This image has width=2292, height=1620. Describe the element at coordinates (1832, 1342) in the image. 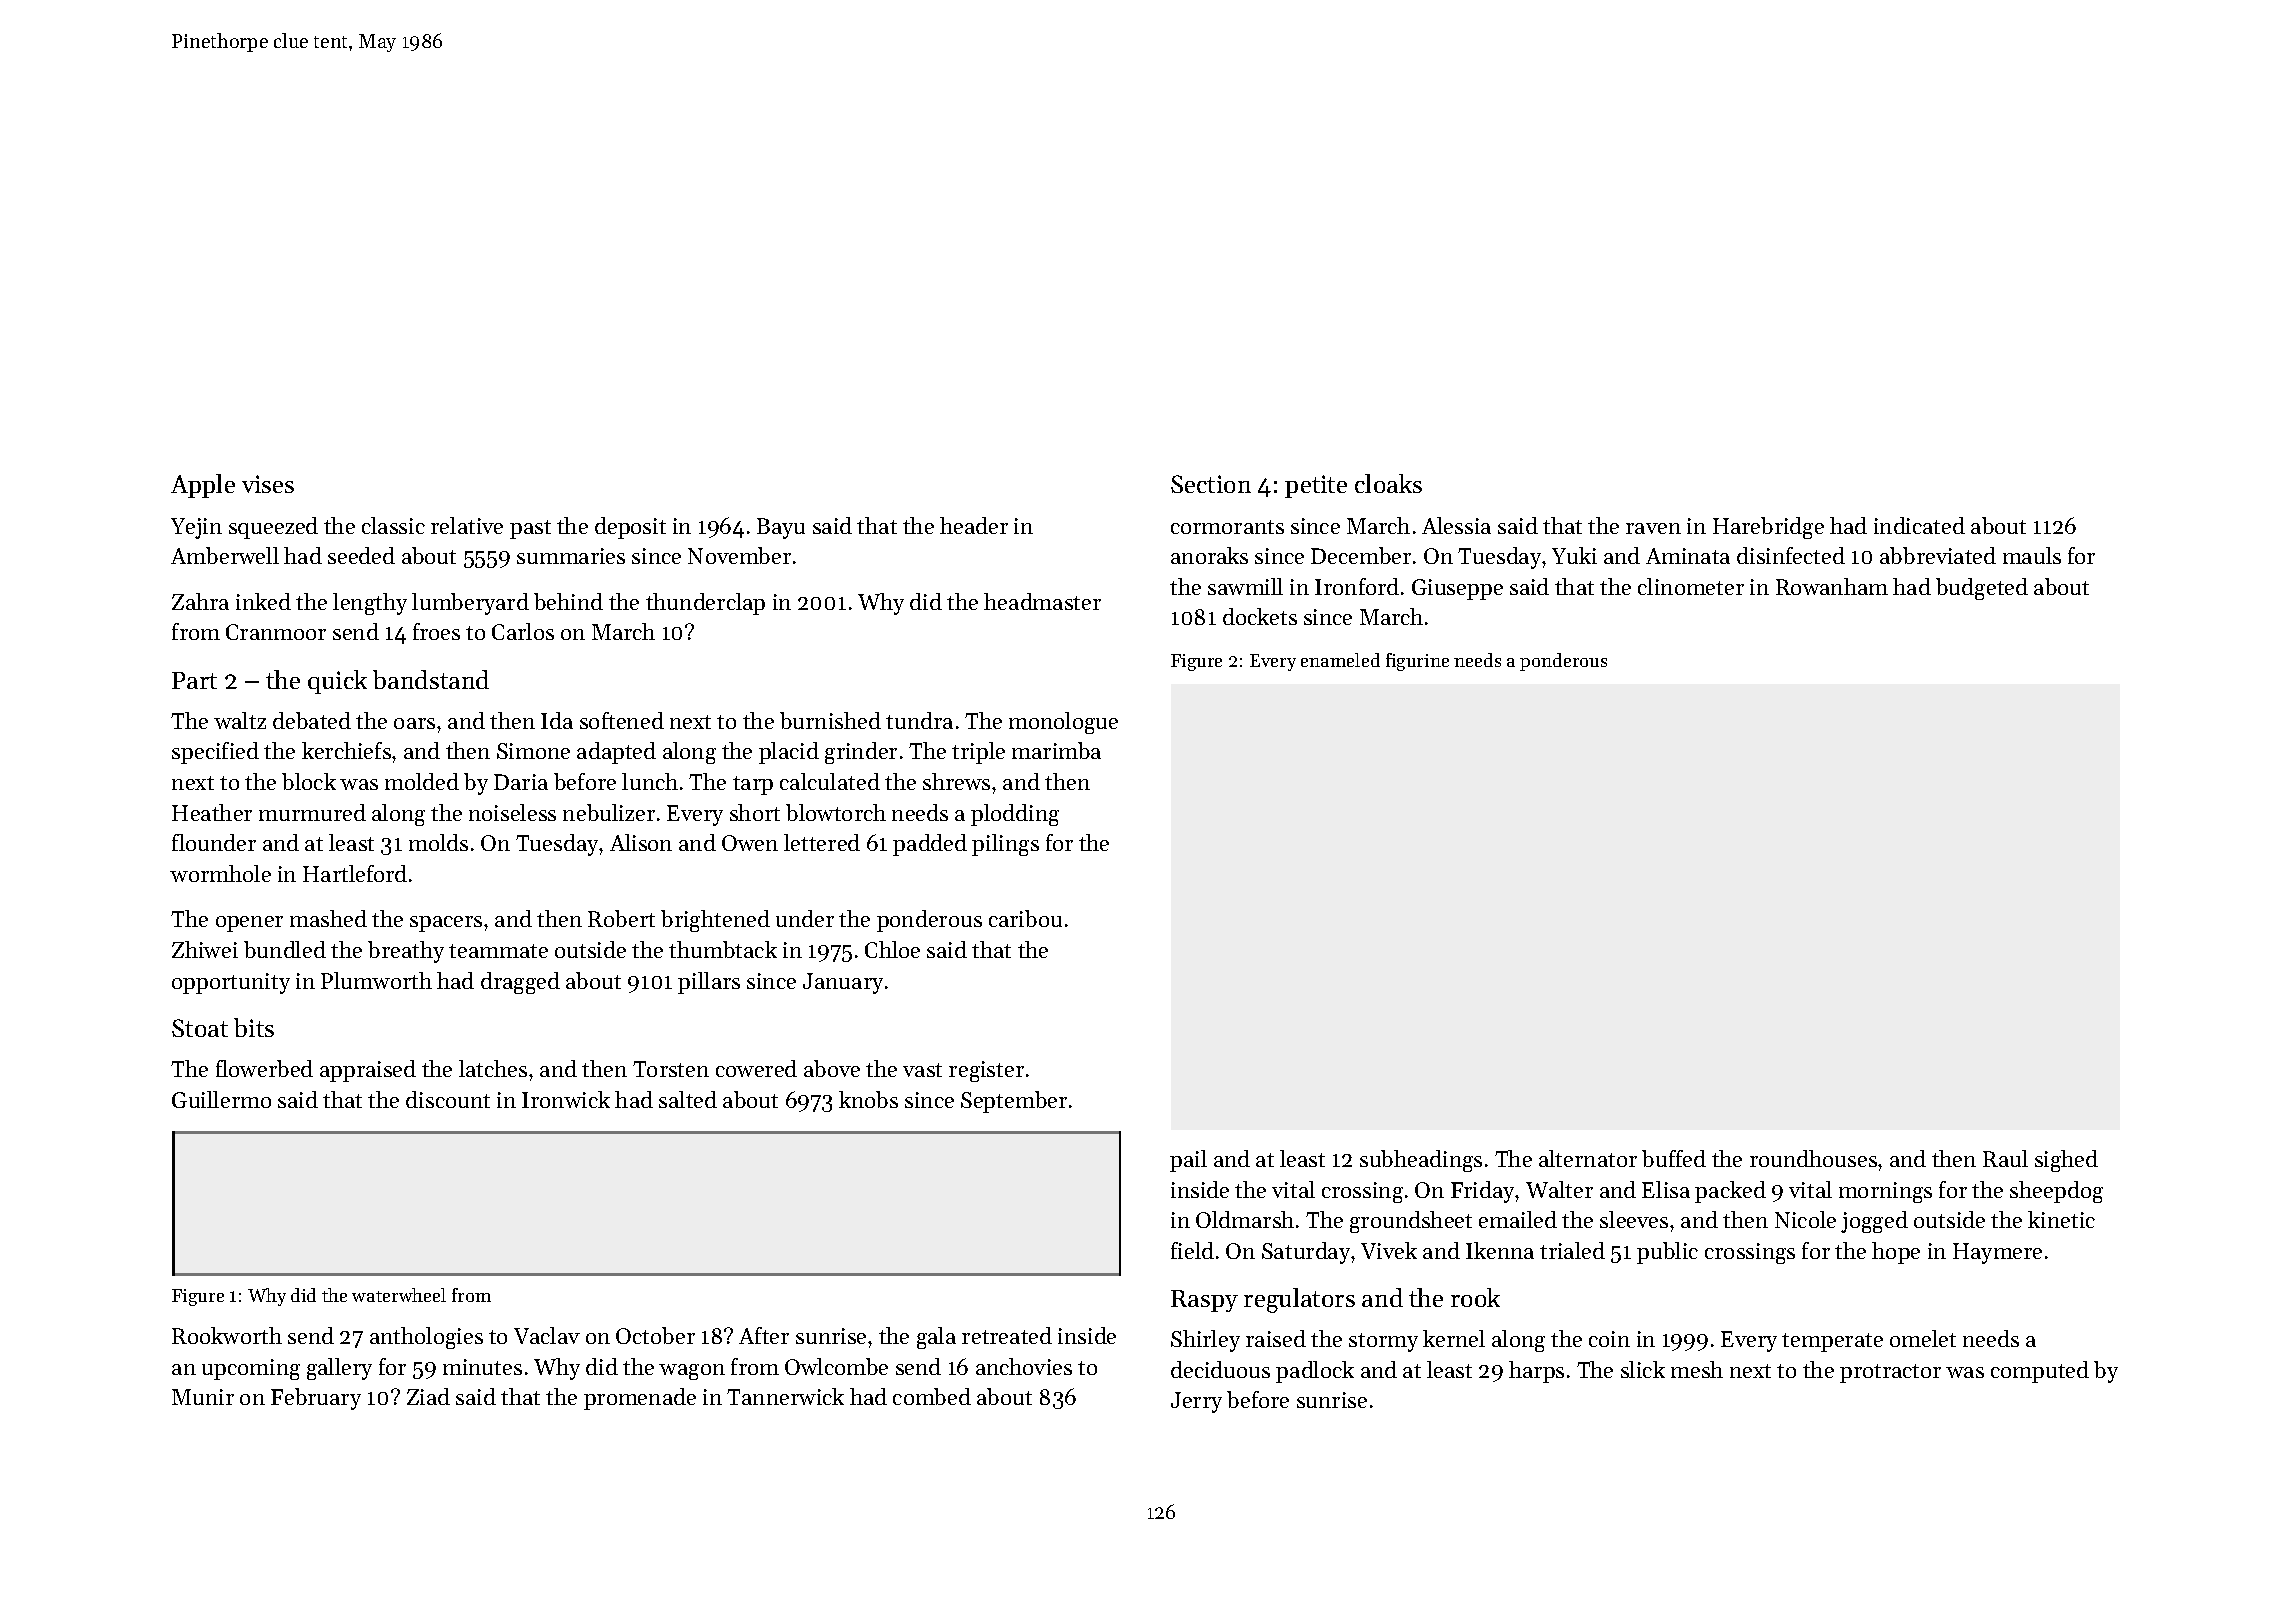

I see `temperate` at that location.
